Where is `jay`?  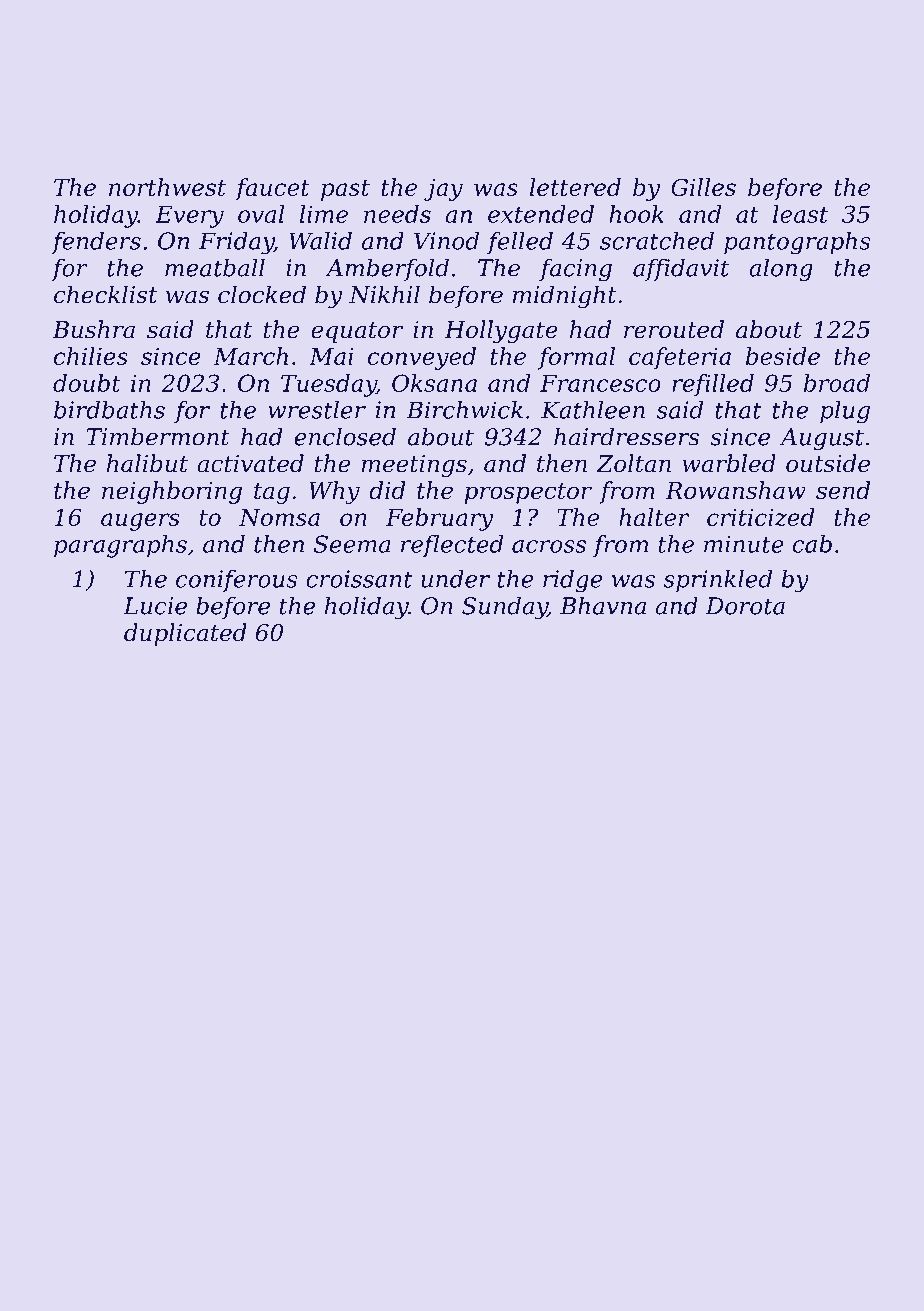
jay is located at coordinates (443, 190).
